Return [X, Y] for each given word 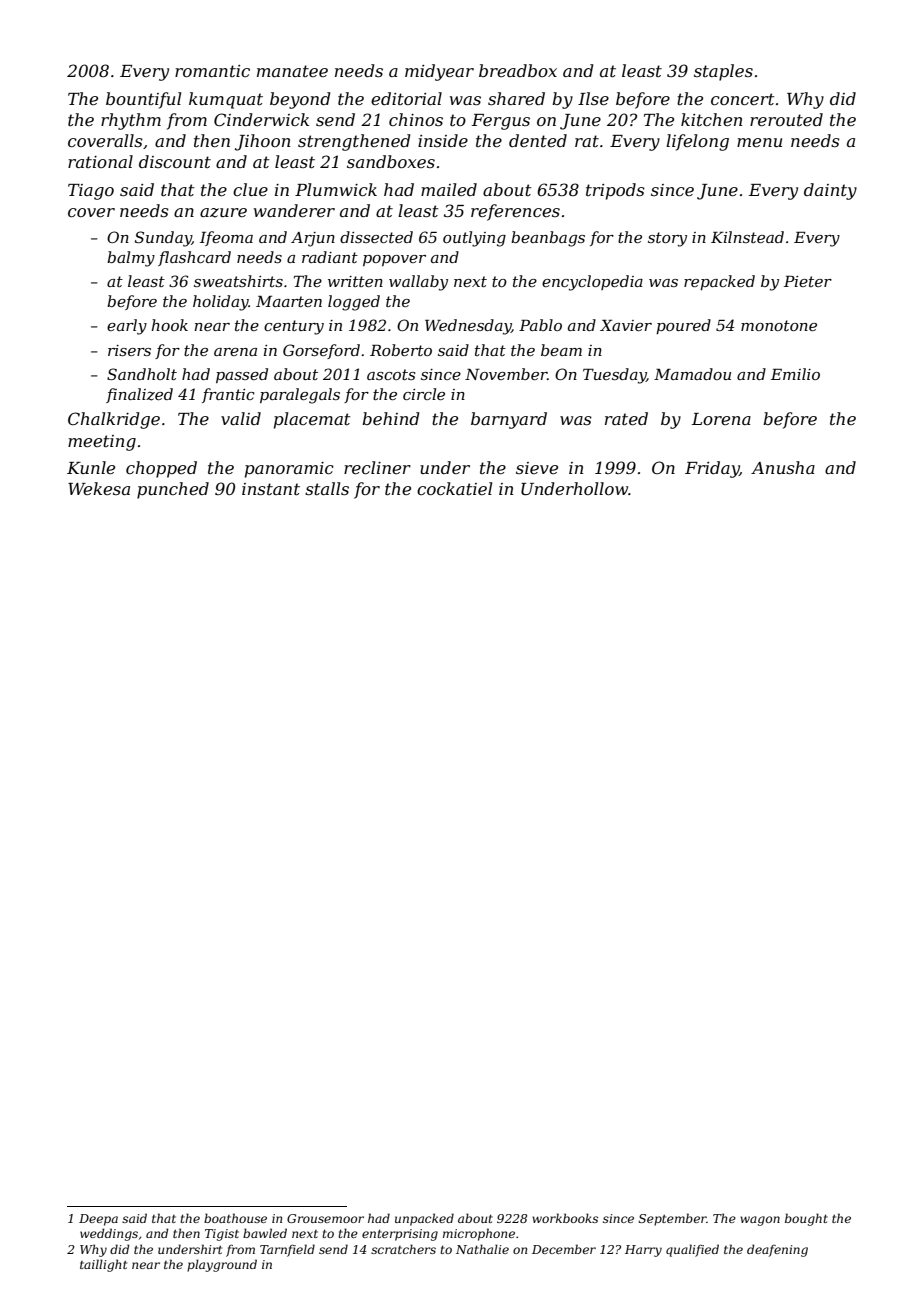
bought [806, 1219]
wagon [760, 1221]
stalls [327, 488]
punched [173, 490]
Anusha [783, 467]
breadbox [518, 70]
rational [100, 161]
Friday [712, 469]
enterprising [400, 1235]
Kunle [91, 467]
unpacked [424, 1219]
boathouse [235, 1218]
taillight [103, 1265]
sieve [537, 468]
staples [723, 72]
